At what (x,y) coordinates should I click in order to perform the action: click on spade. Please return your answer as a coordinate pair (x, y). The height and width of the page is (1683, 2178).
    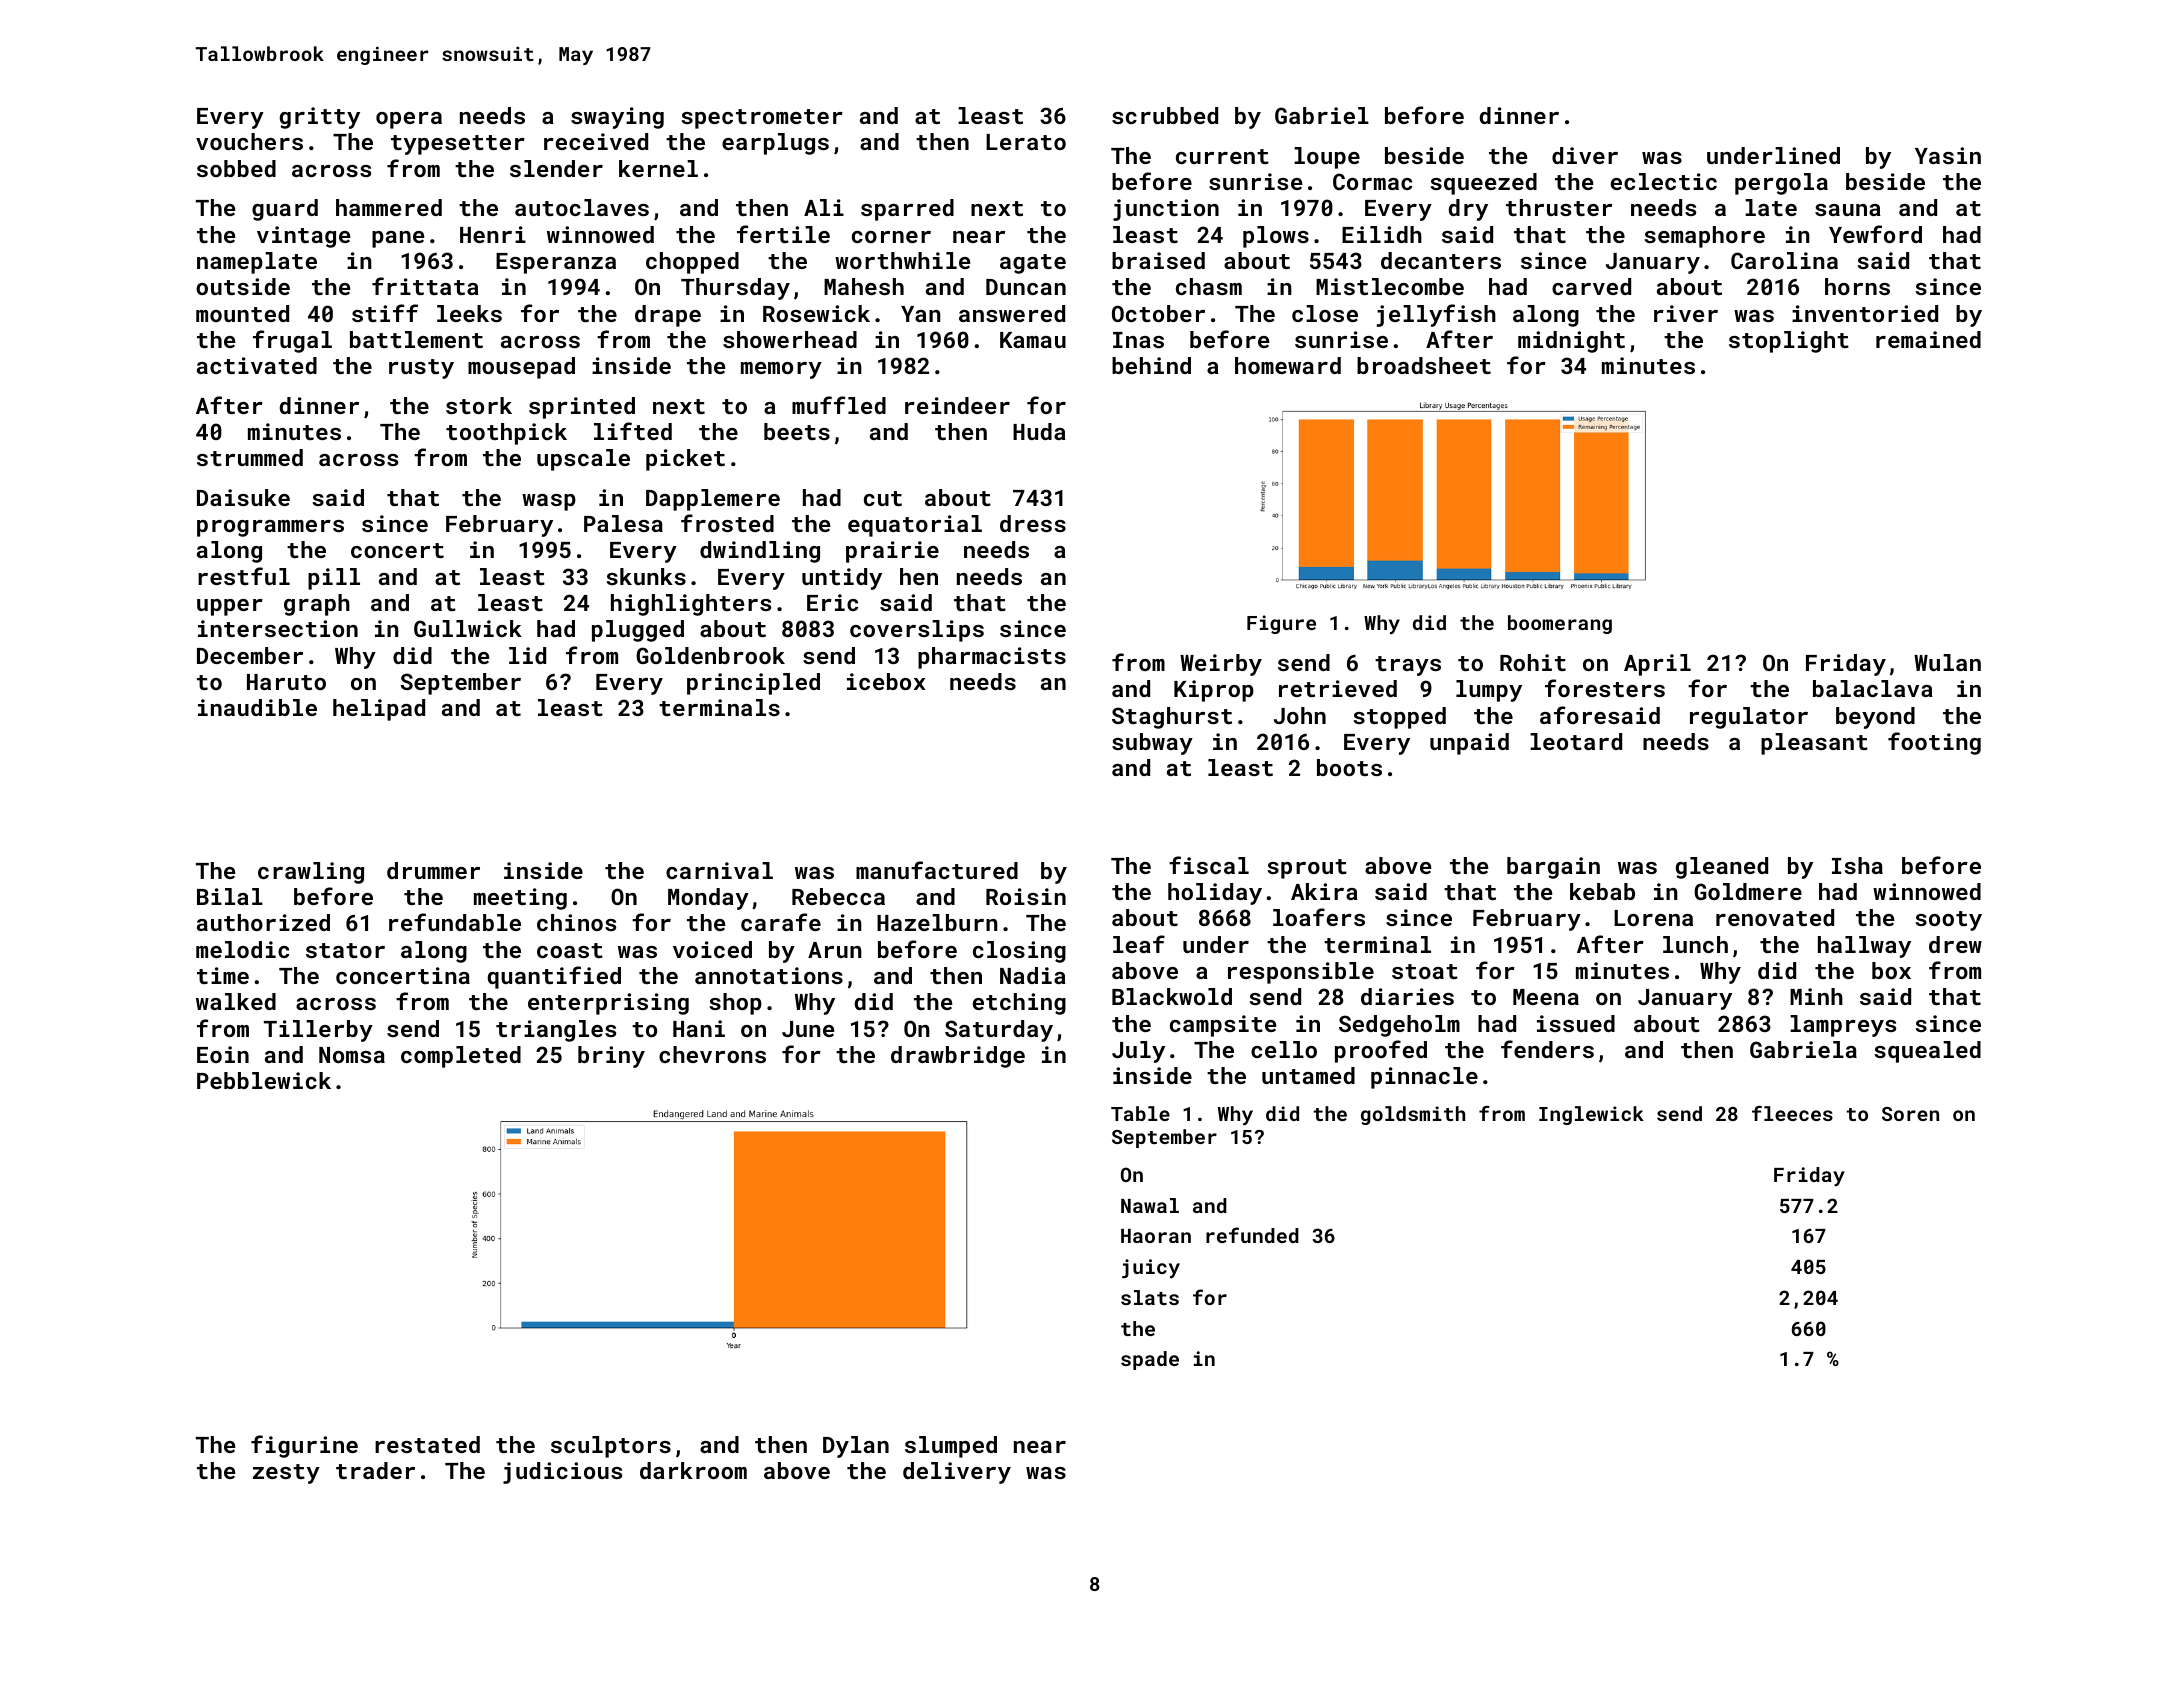
    Looking at the image, I should click on (1150, 1360).
